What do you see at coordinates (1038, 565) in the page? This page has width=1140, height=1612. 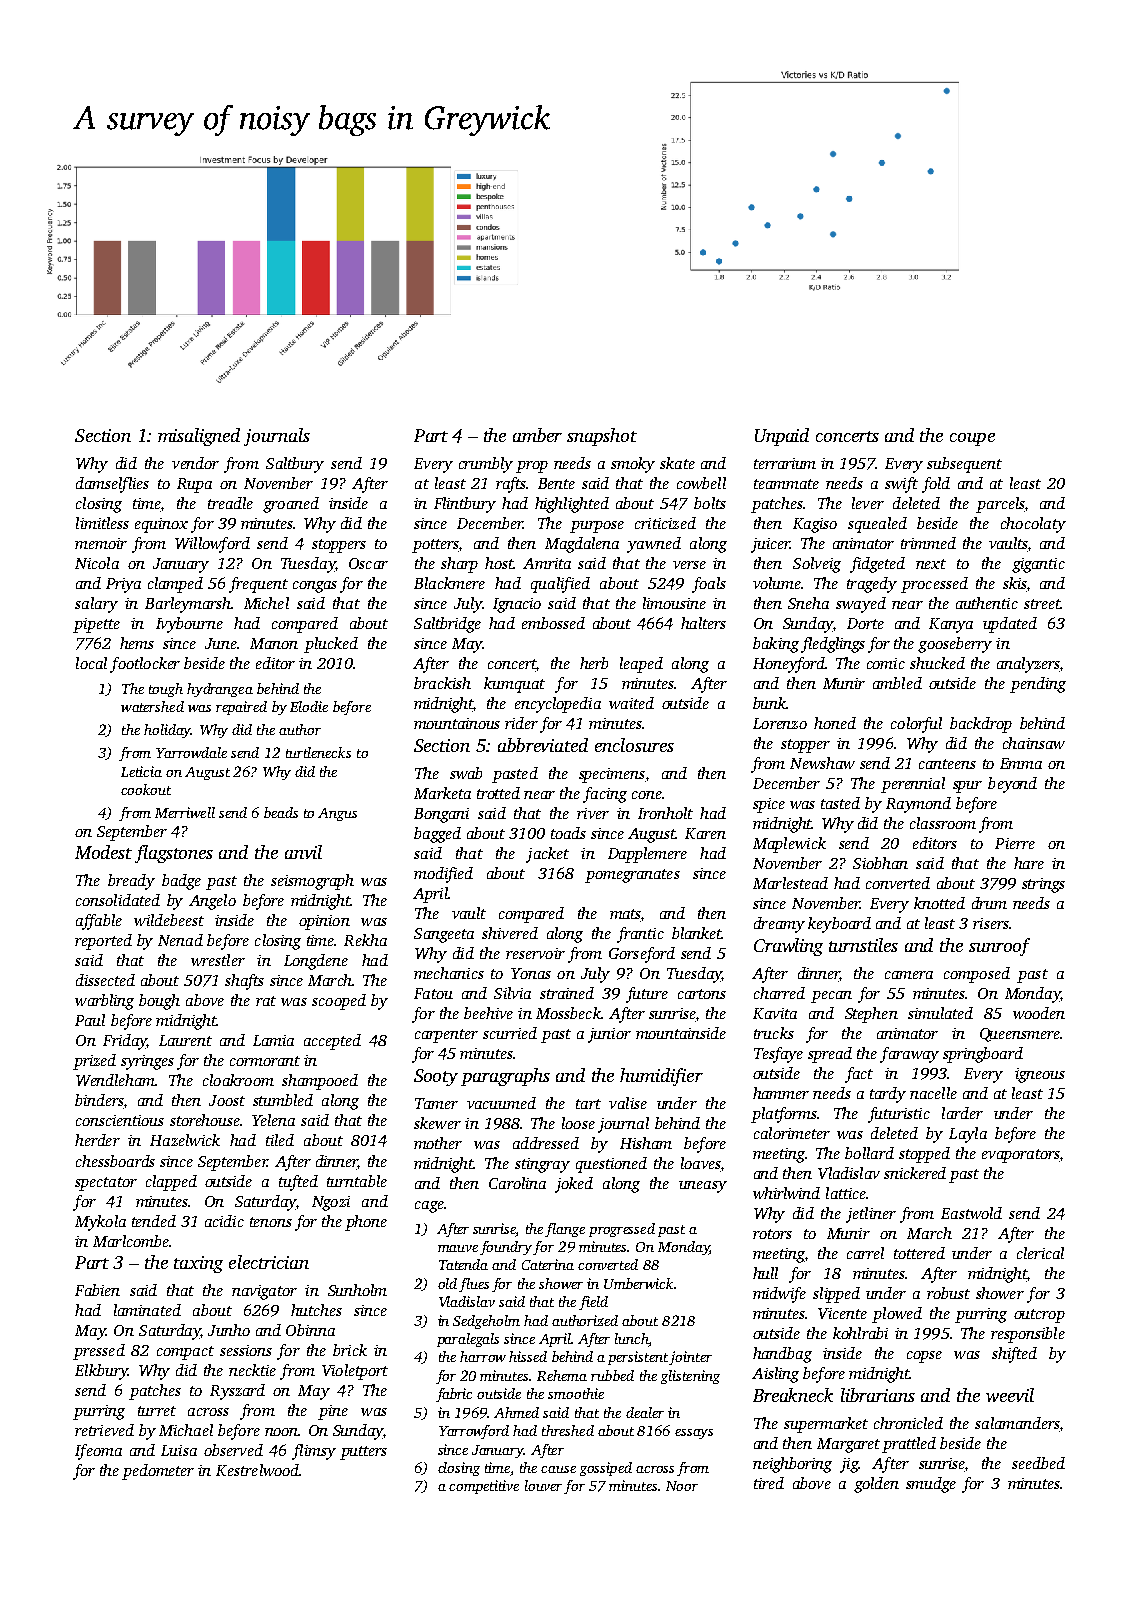 I see `gigantic` at bounding box center [1038, 565].
